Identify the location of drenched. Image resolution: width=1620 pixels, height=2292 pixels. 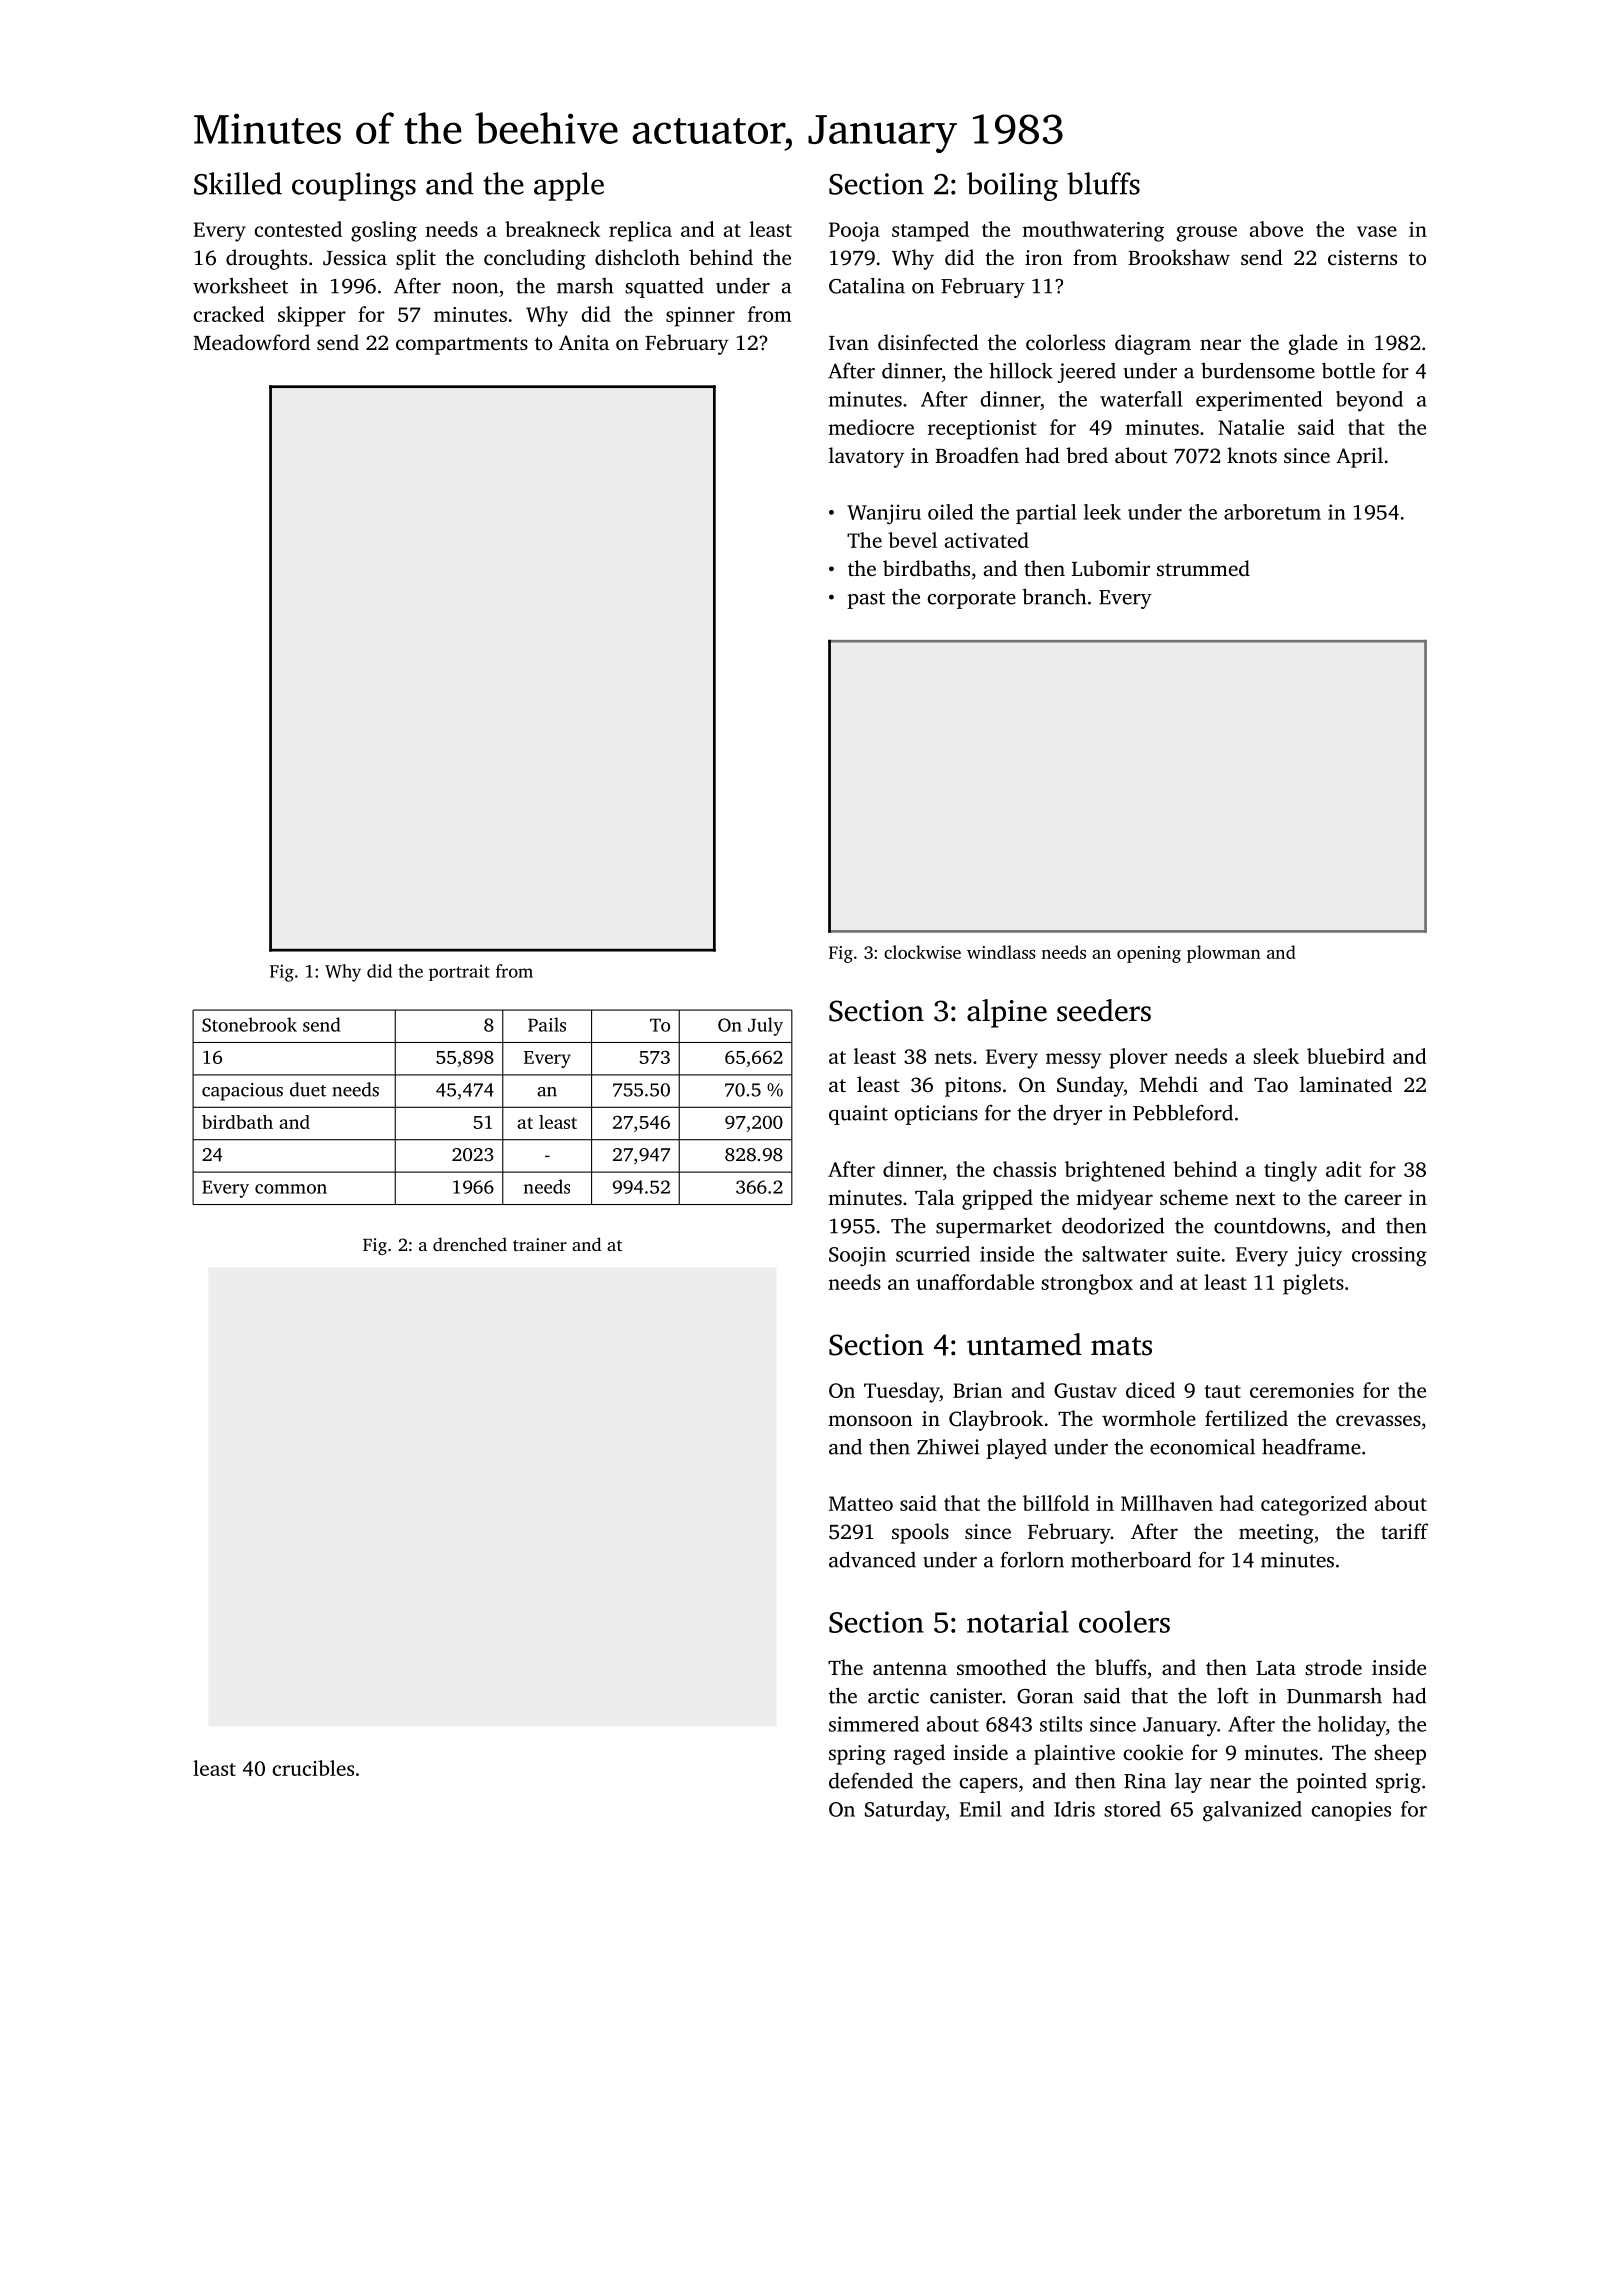
(470, 1244).
